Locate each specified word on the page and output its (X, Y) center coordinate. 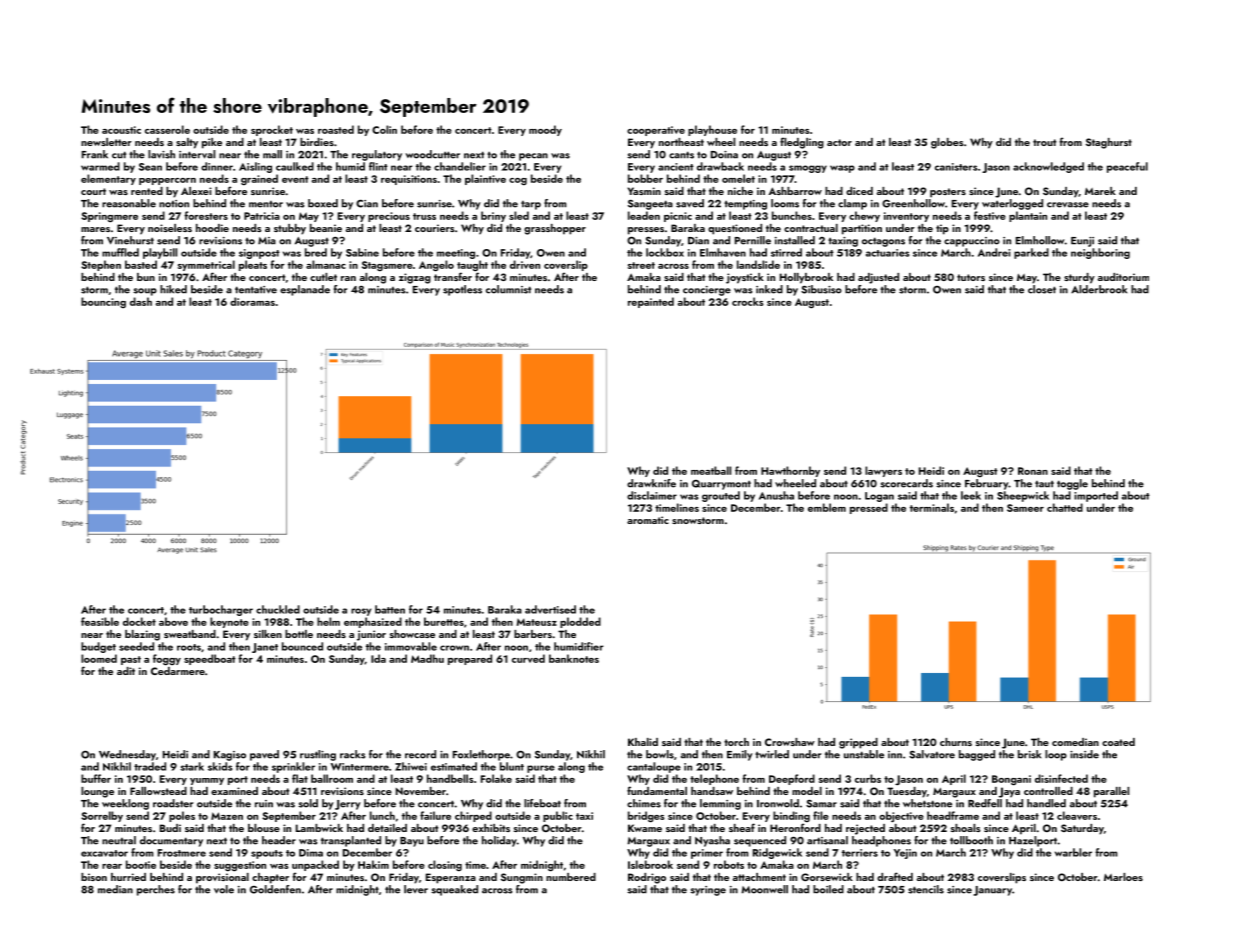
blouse (264, 828)
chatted (1065, 507)
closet (1042, 289)
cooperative (656, 131)
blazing (142, 635)
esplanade (305, 290)
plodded (580, 622)
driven (525, 264)
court (93, 191)
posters (948, 193)
